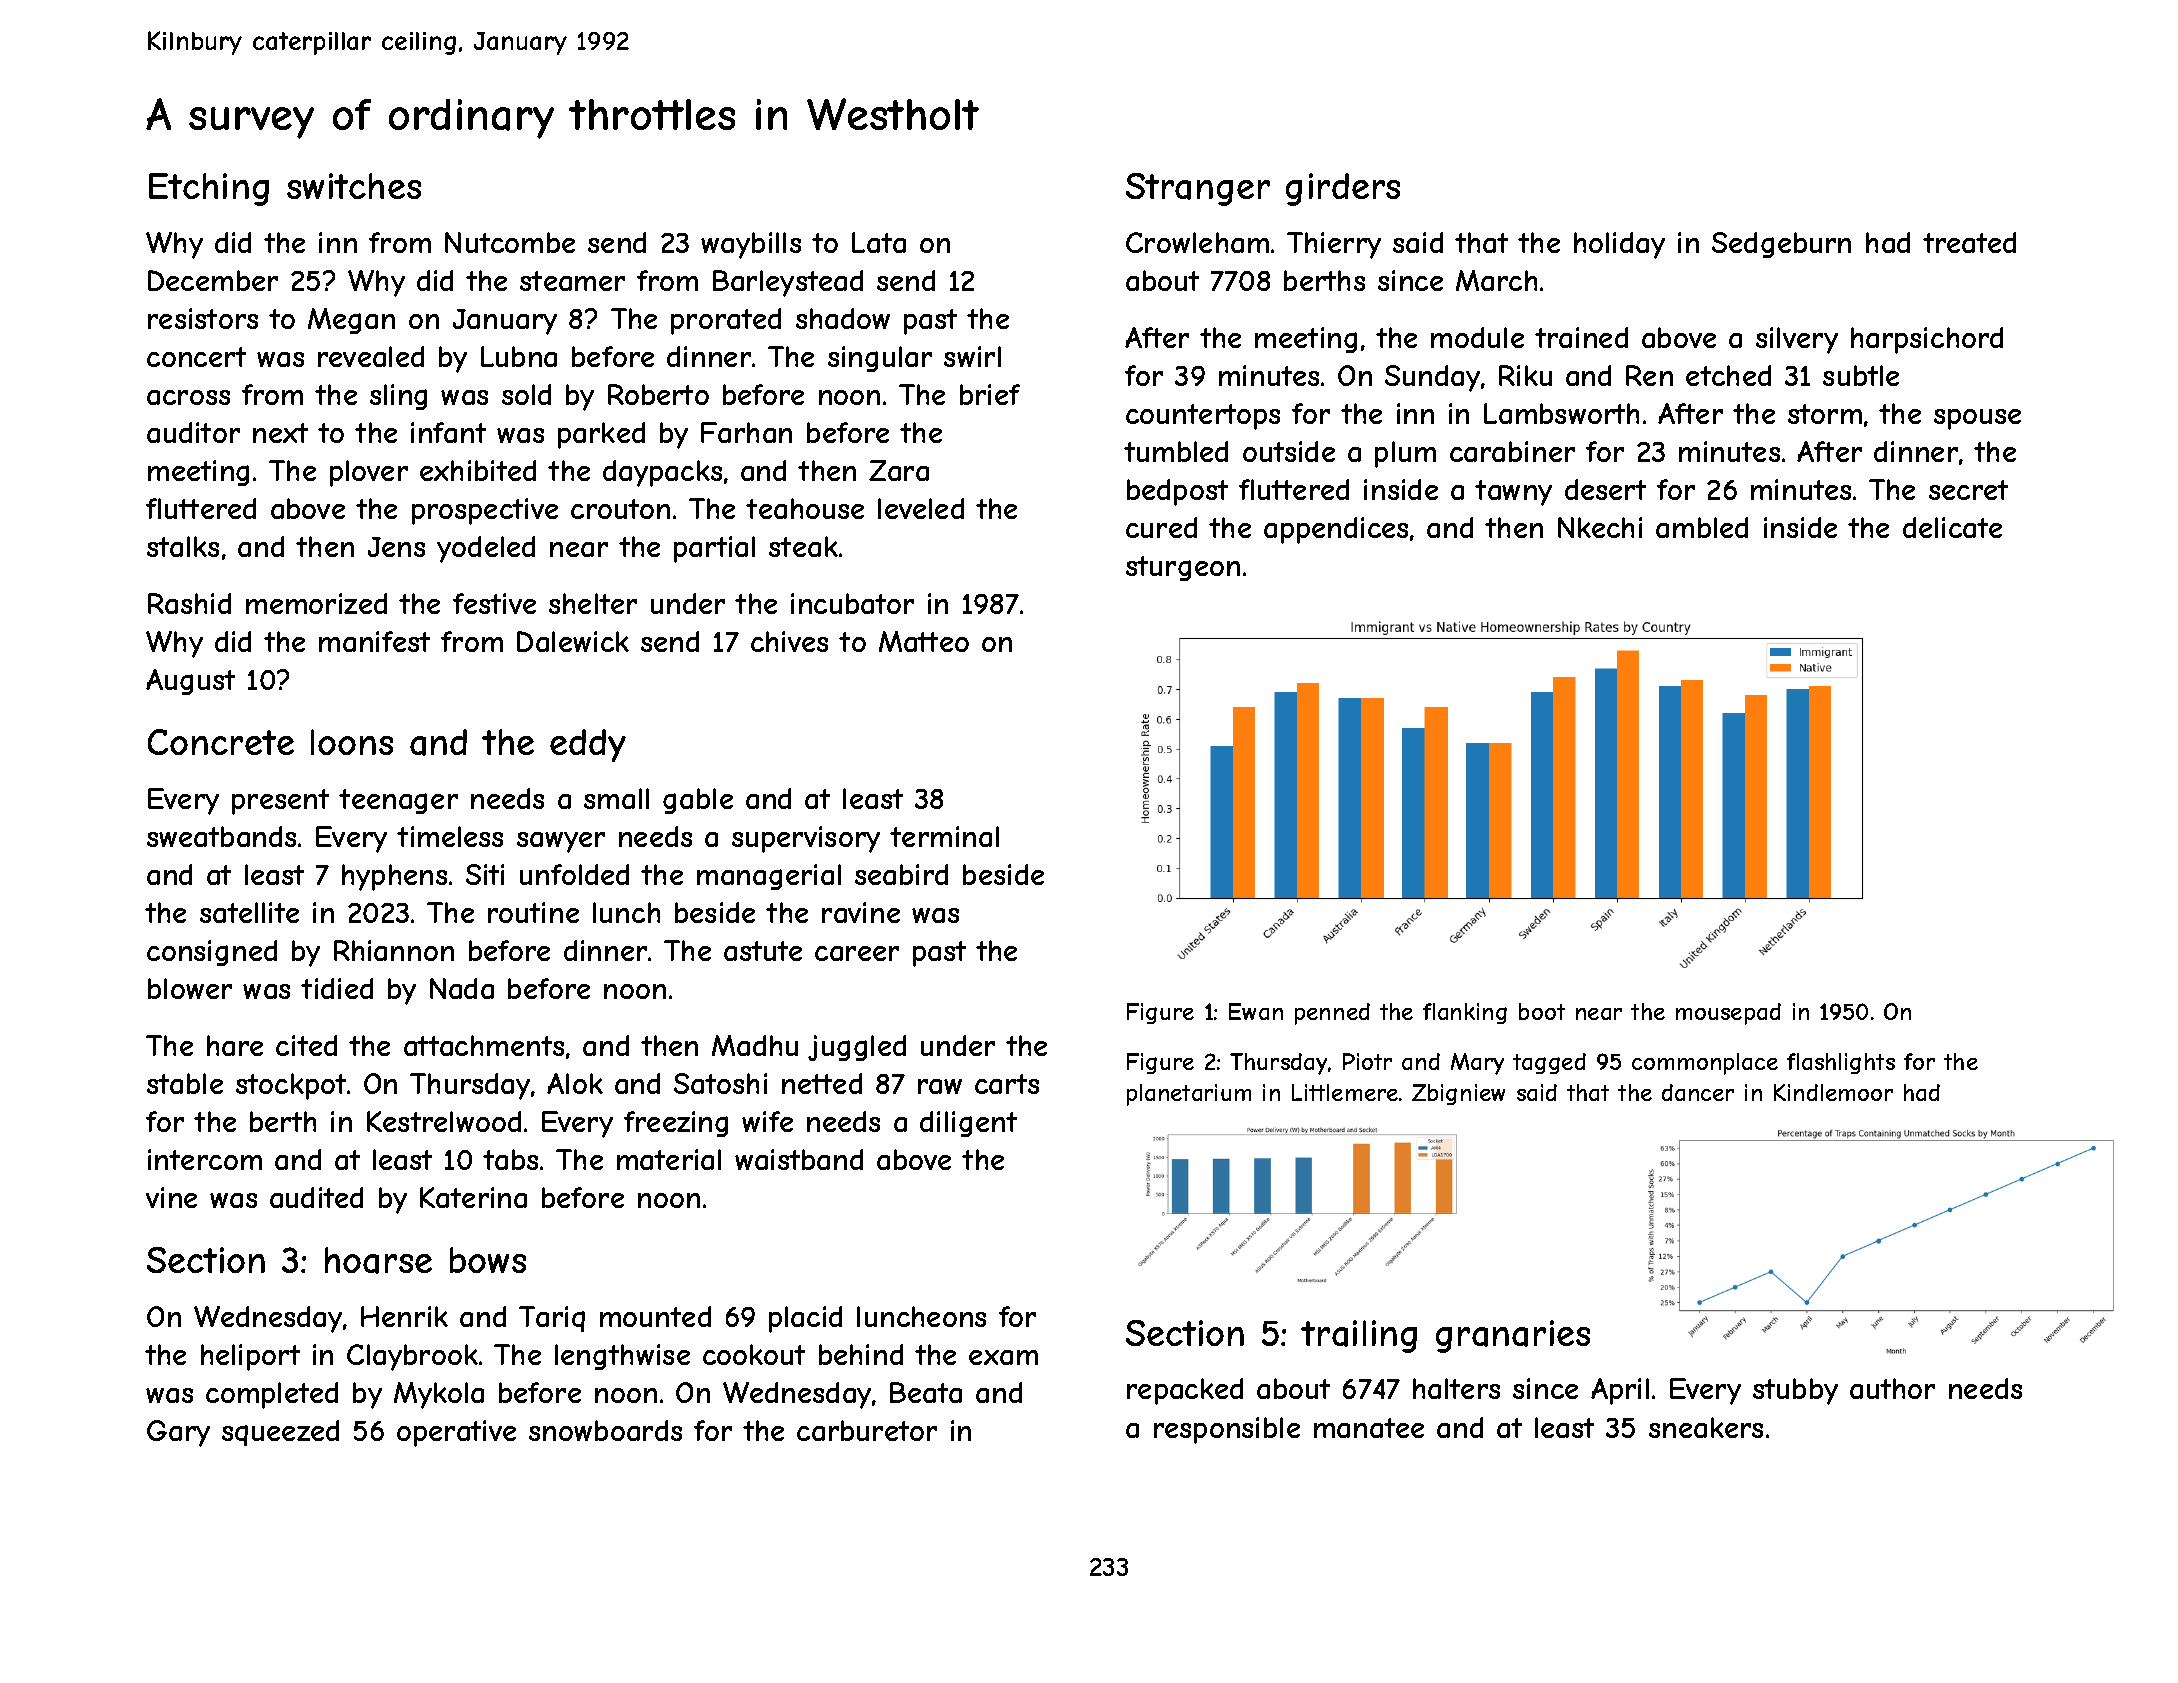 The image size is (2178, 1683). What do you see at coordinates (1977, 419) in the document?
I see `spouse` at bounding box center [1977, 419].
